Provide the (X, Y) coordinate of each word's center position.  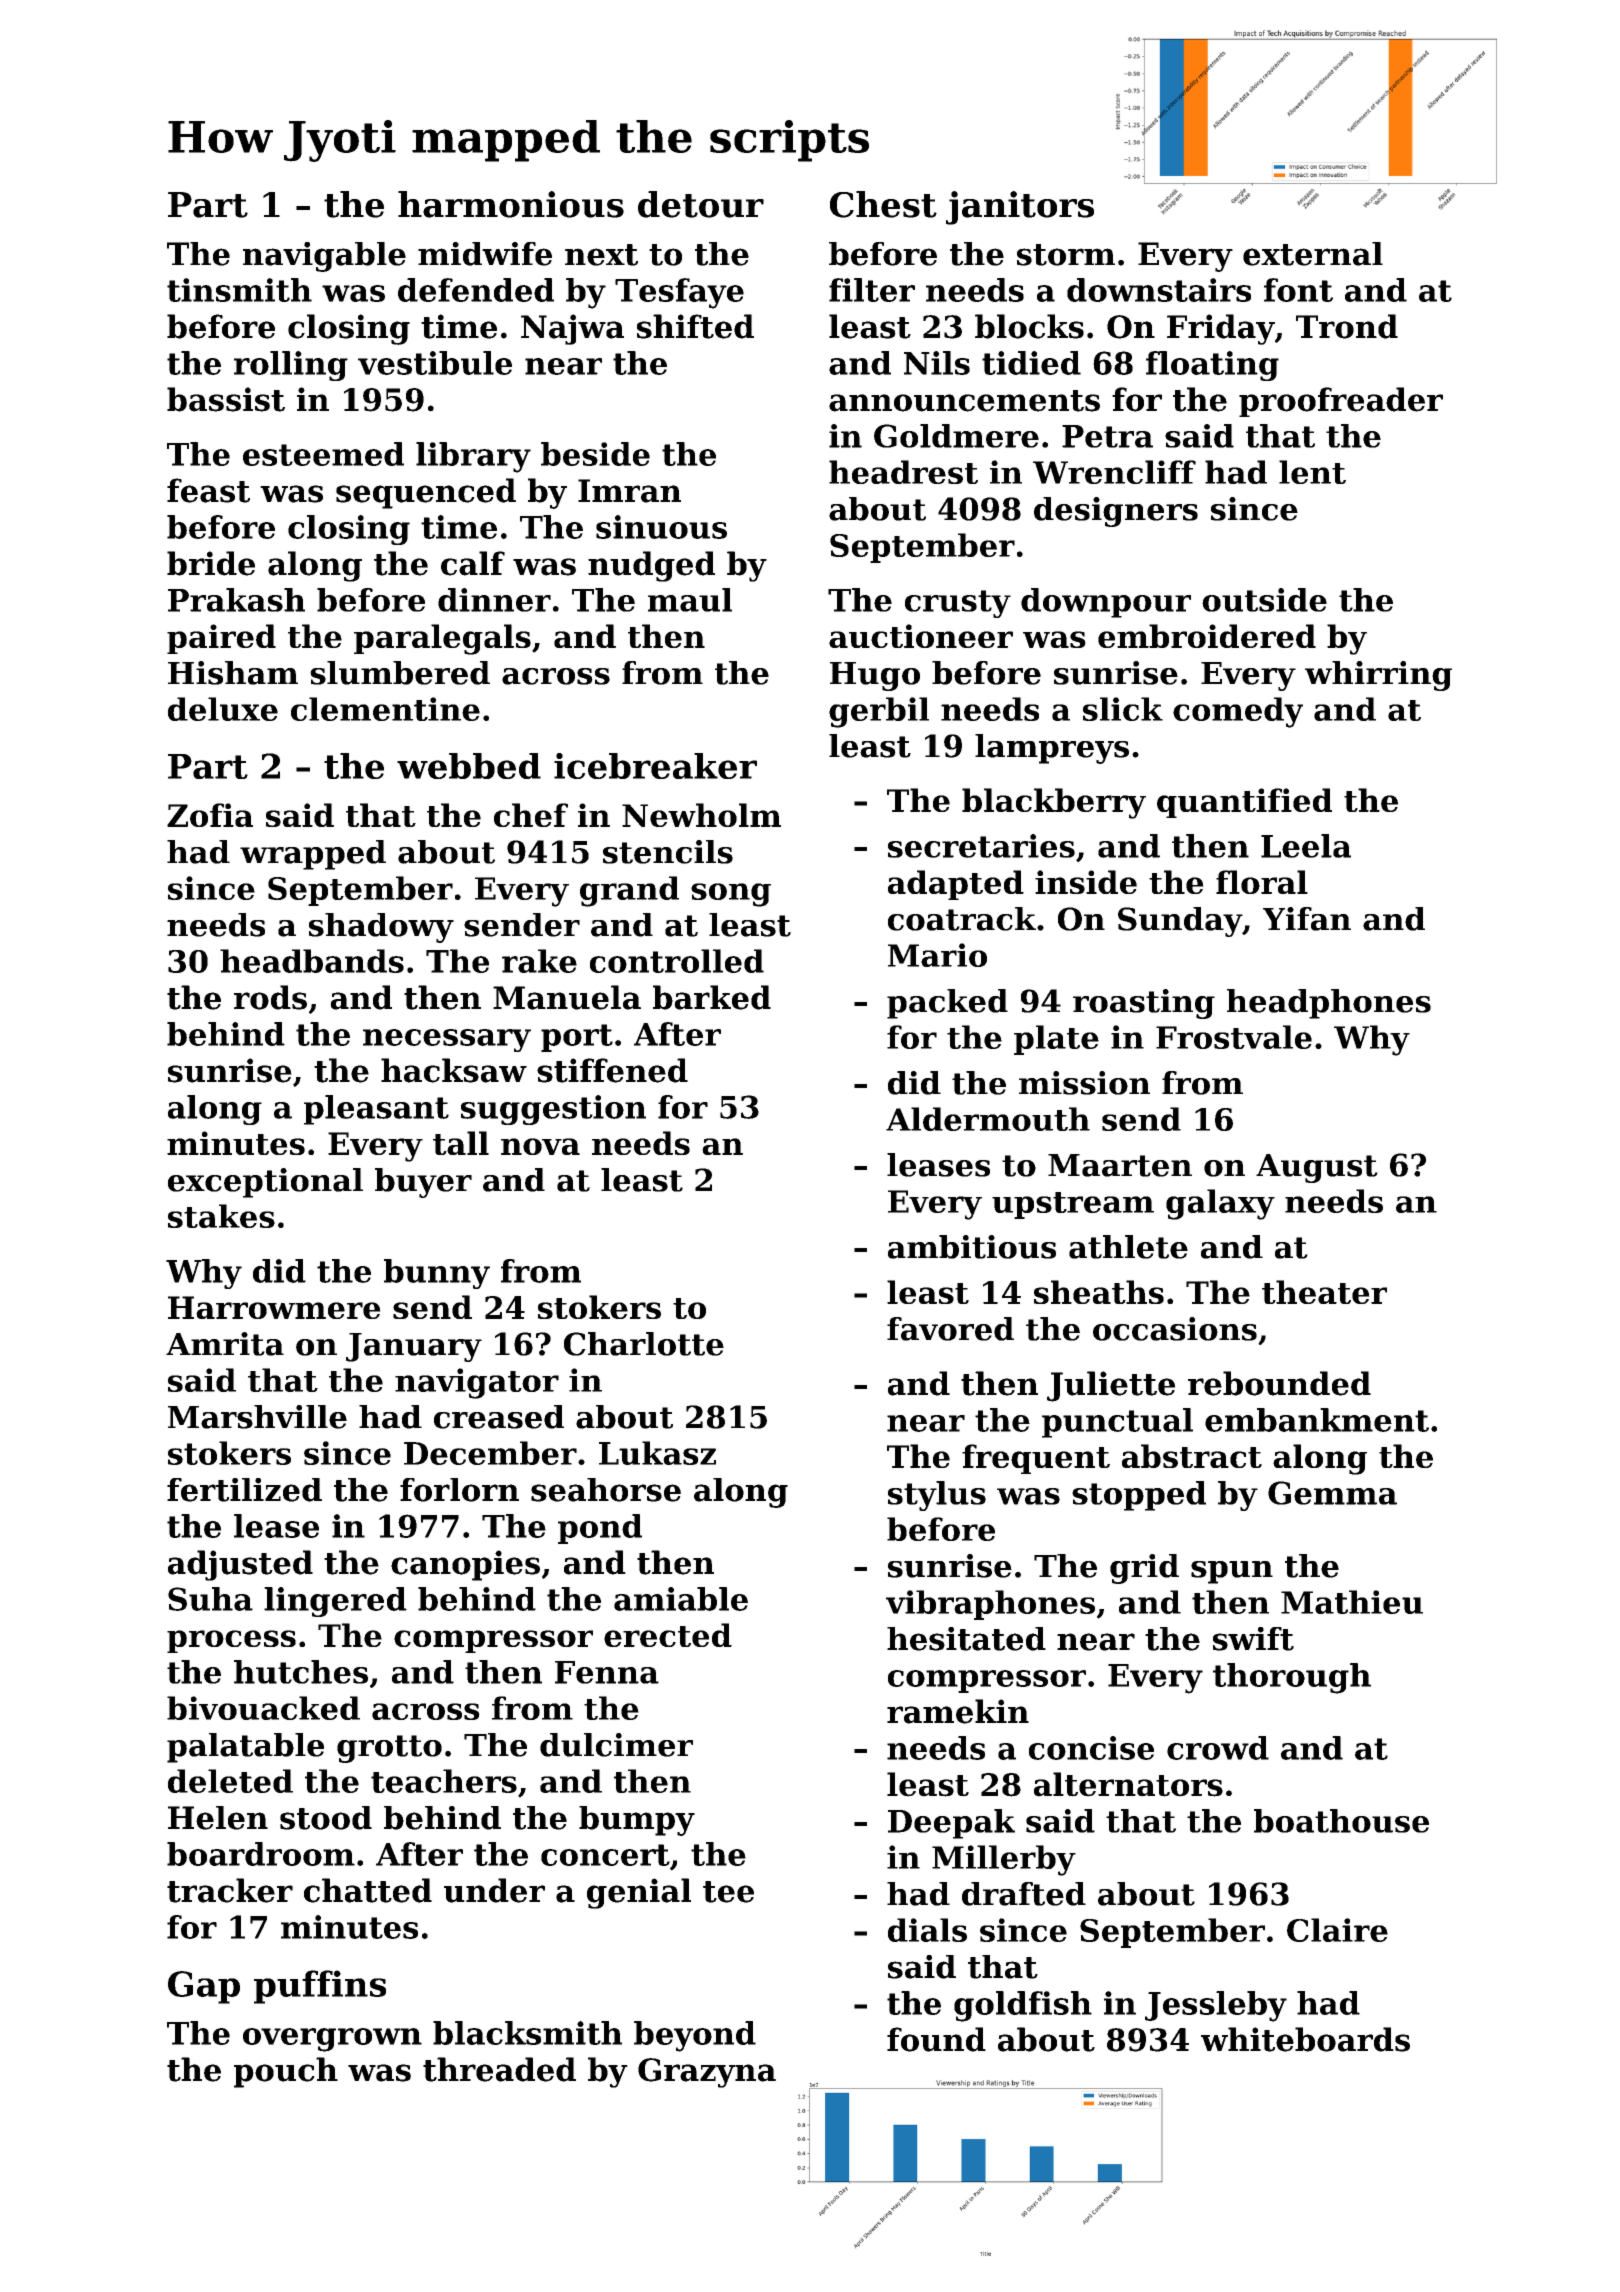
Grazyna (707, 2073)
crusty (958, 604)
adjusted (240, 1565)
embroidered (1207, 636)
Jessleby (1216, 2006)
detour (701, 204)
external (1313, 254)
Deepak (951, 1824)
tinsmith (239, 290)
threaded (499, 2069)
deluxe (223, 709)
